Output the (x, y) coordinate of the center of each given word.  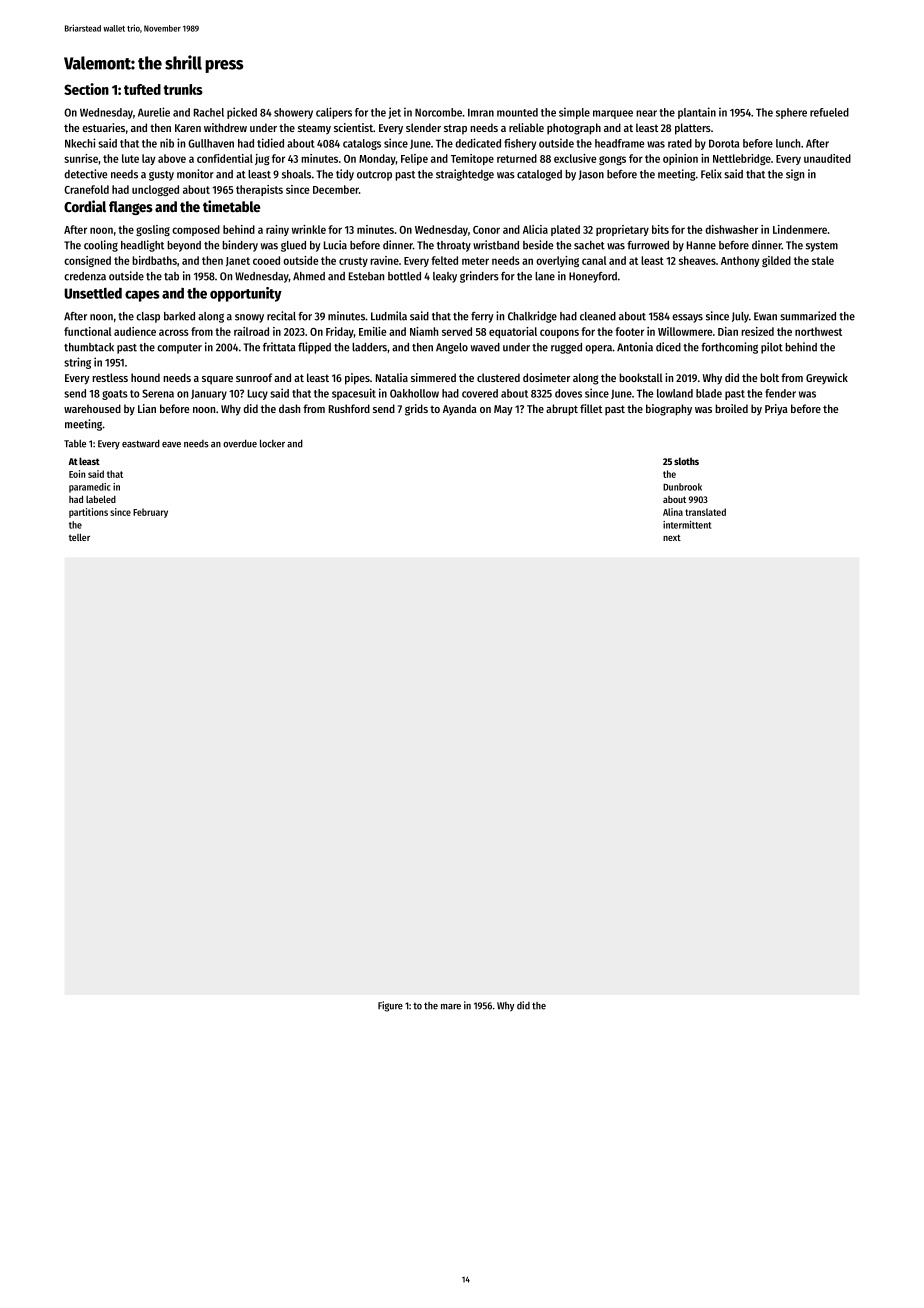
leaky (445, 277)
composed (196, 230)
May (503, 410)
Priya (776, 410)
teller (79, 537)
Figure (390, 1006)
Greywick (827, 379)
